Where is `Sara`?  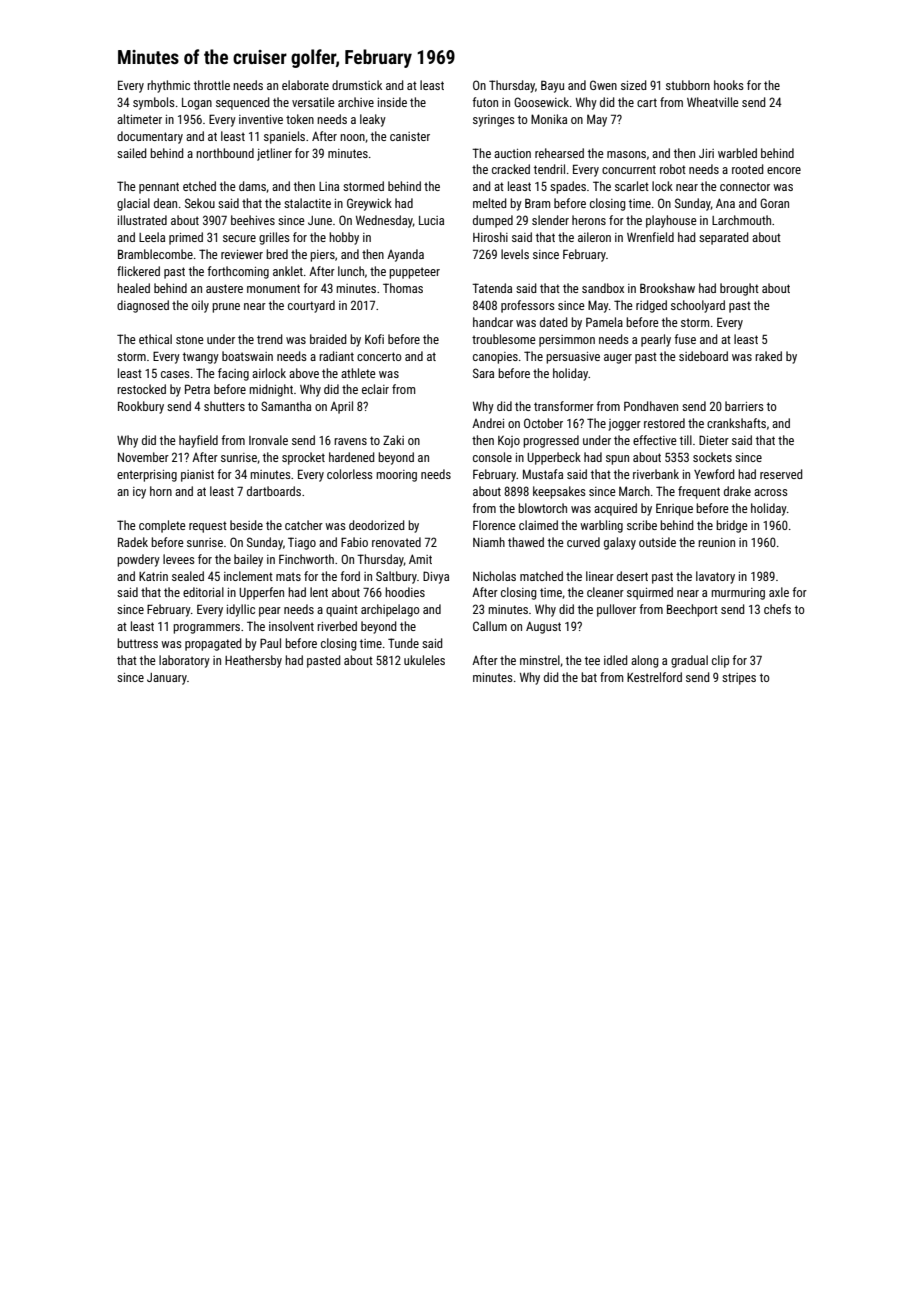 Sara is located at coordinates (483, 373).
